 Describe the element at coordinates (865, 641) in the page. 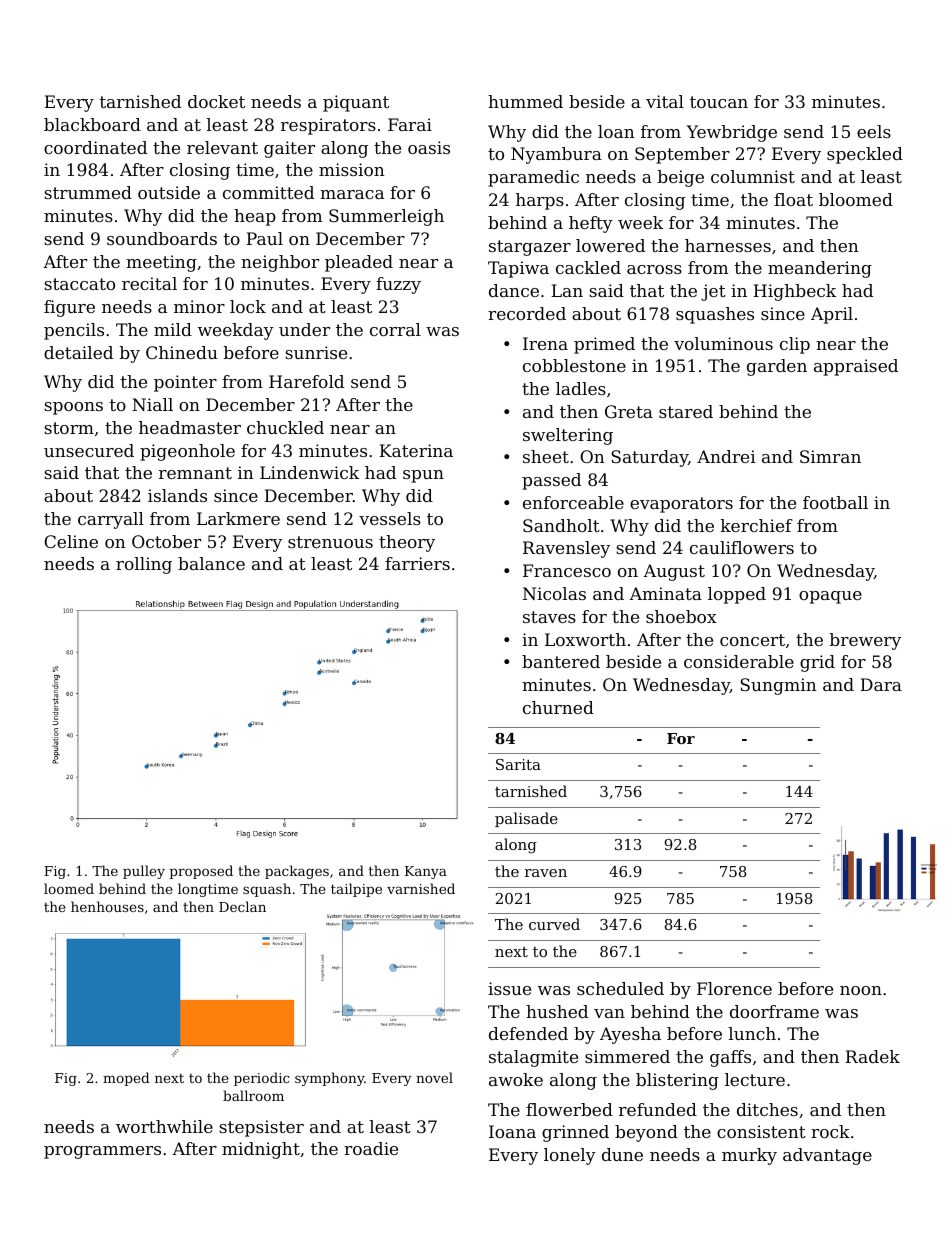

I see `brewery` at that location.
